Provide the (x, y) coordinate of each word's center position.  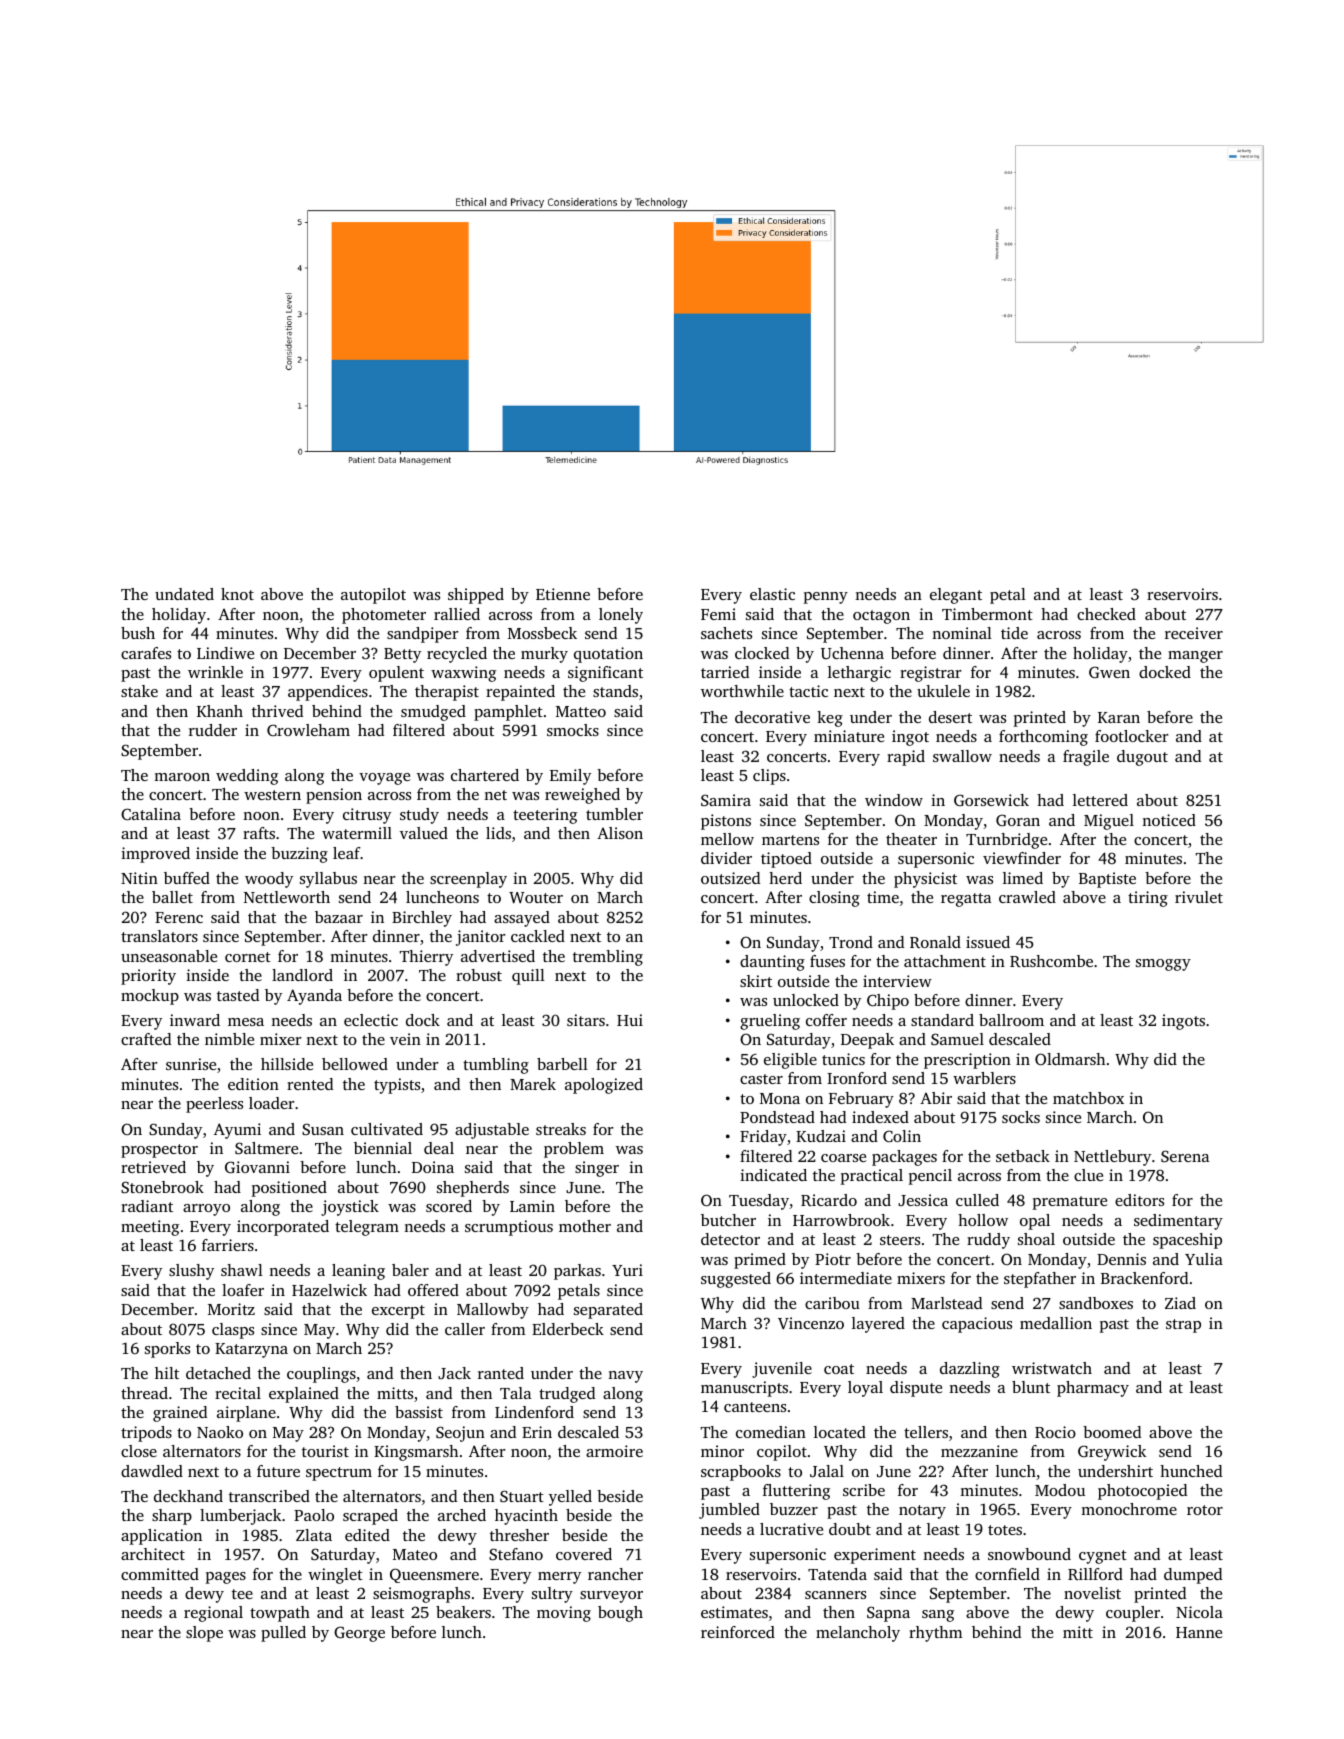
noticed (1169, 820)
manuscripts (744, 1389)
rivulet (1199, 897)
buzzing (299, 855)
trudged (567, 1395)
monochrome (1129, 1509)
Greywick (1112, 1453)
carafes (146, 653)
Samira (726, 800)
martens (790, 840)
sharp (172, 1517)
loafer (243, 1290)
